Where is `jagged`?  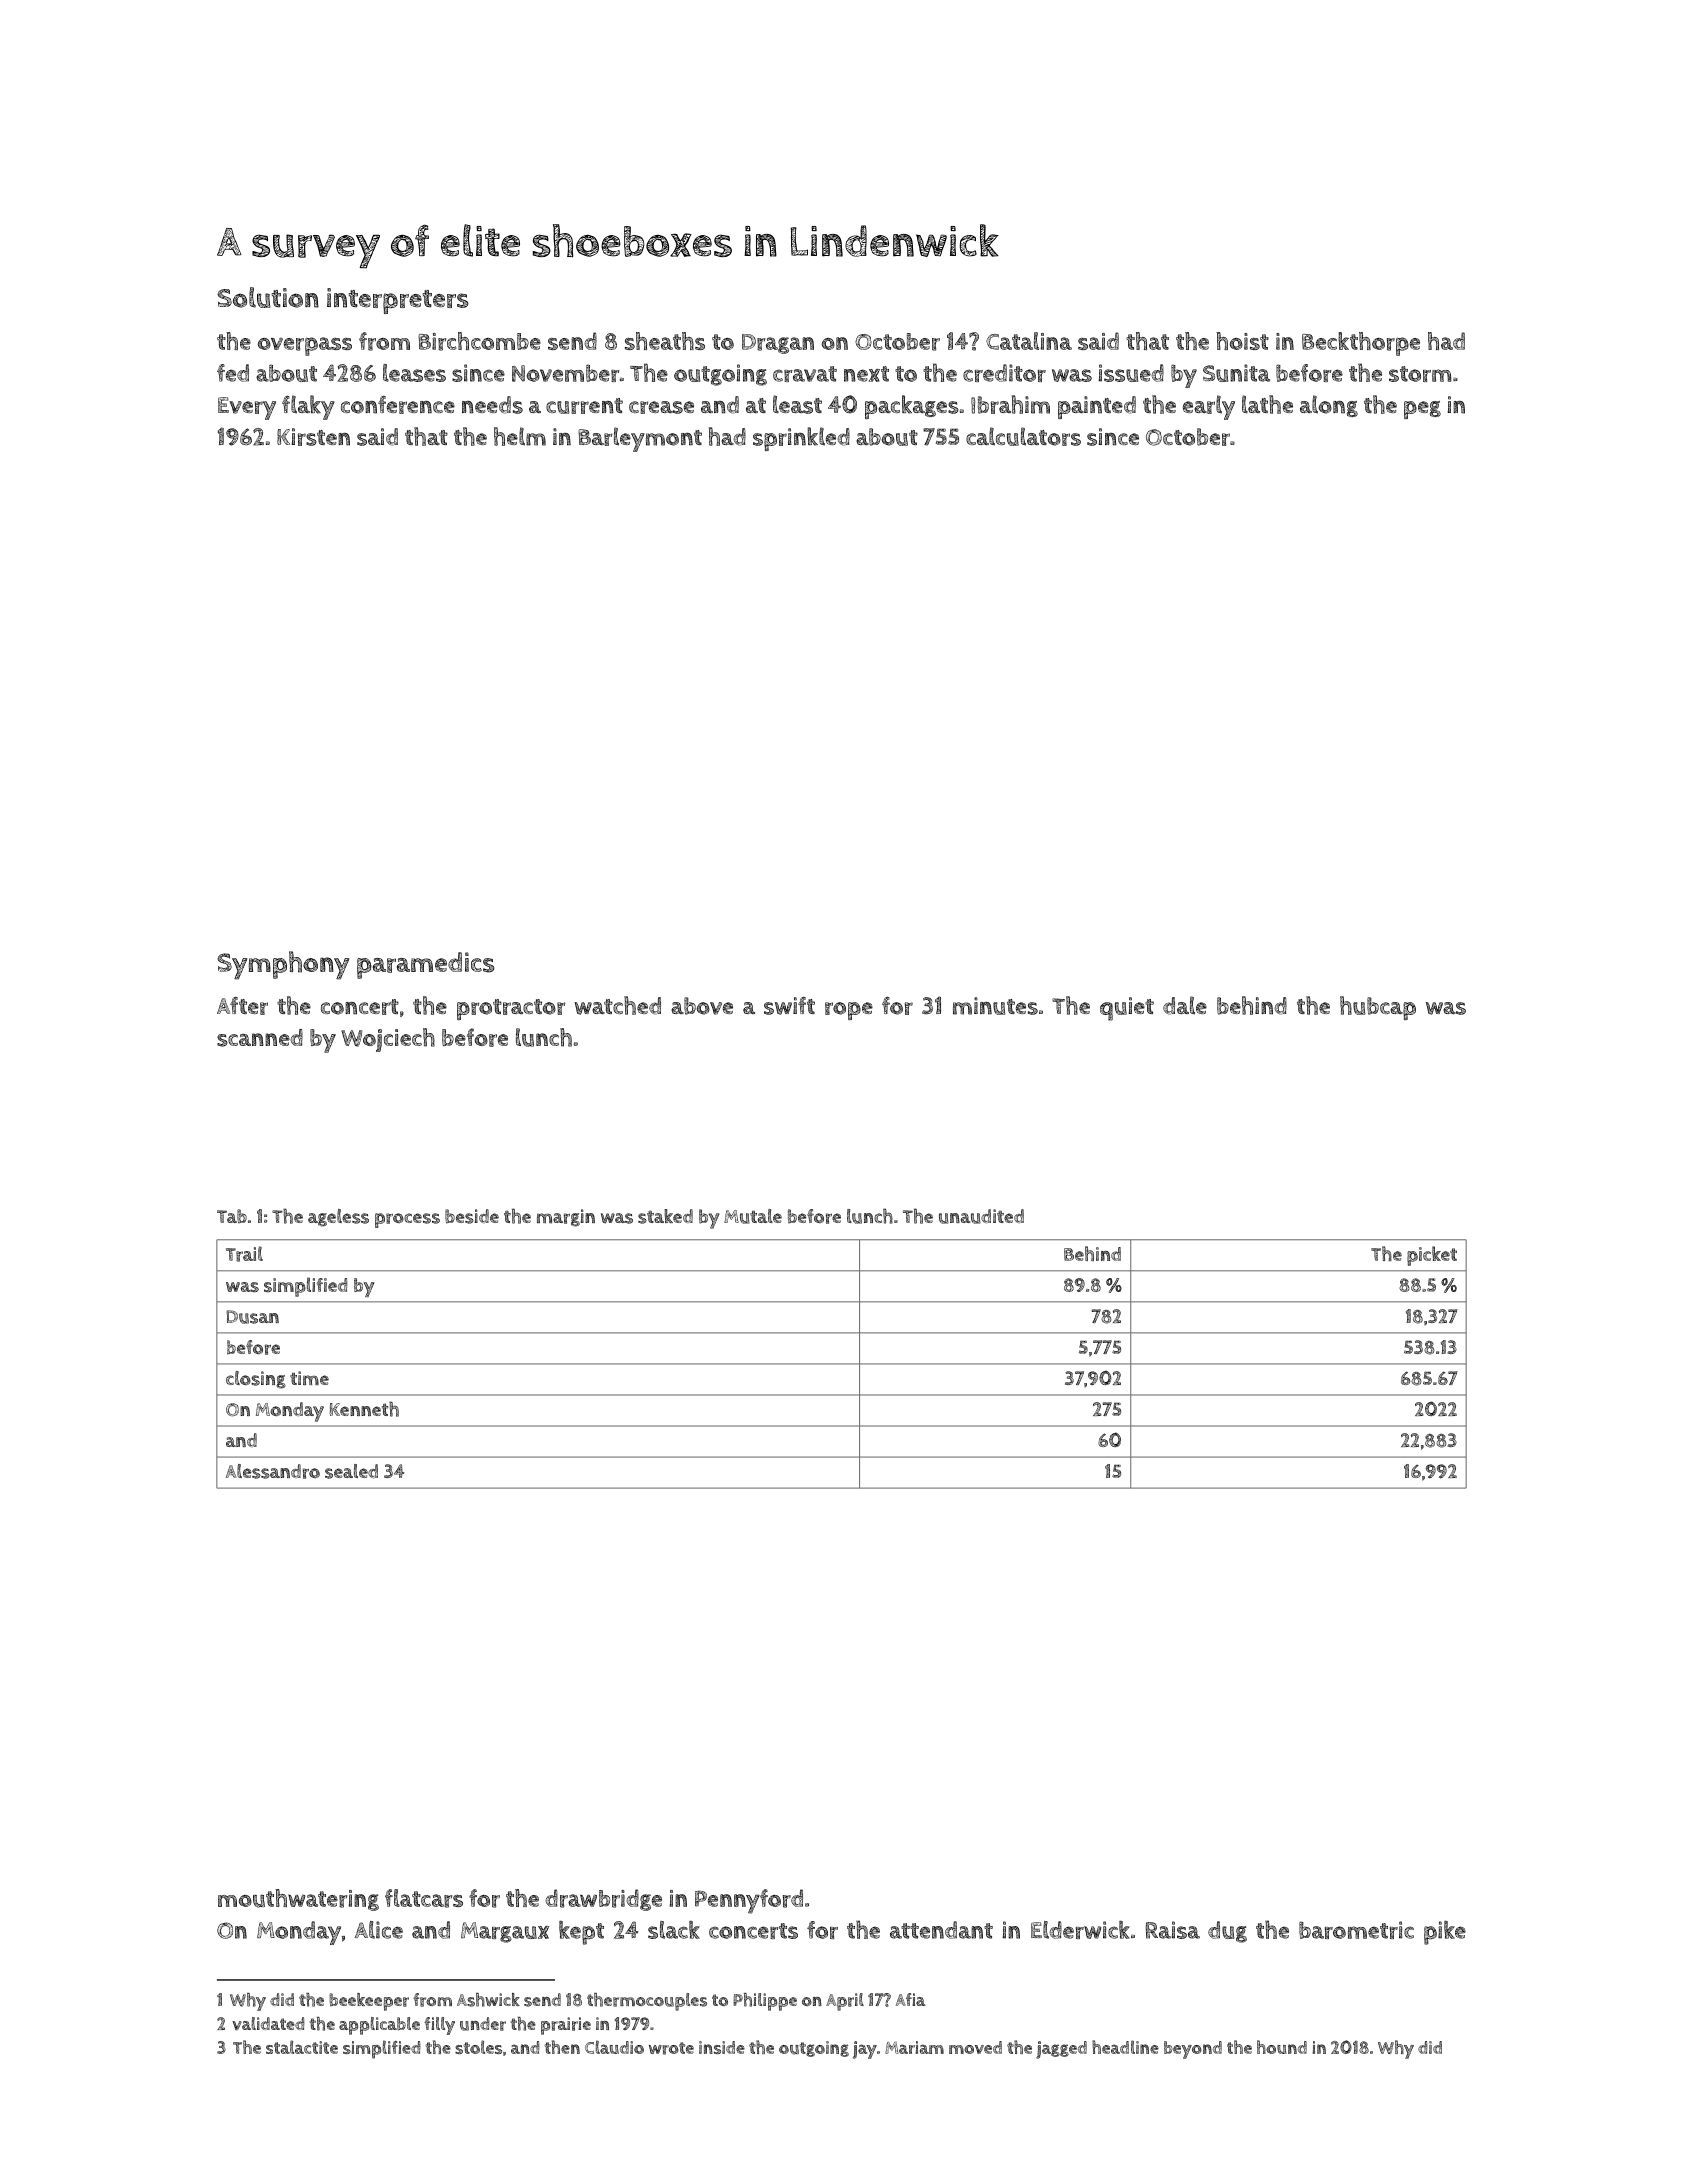 jagged is located at coordinates (1061, 2050).
